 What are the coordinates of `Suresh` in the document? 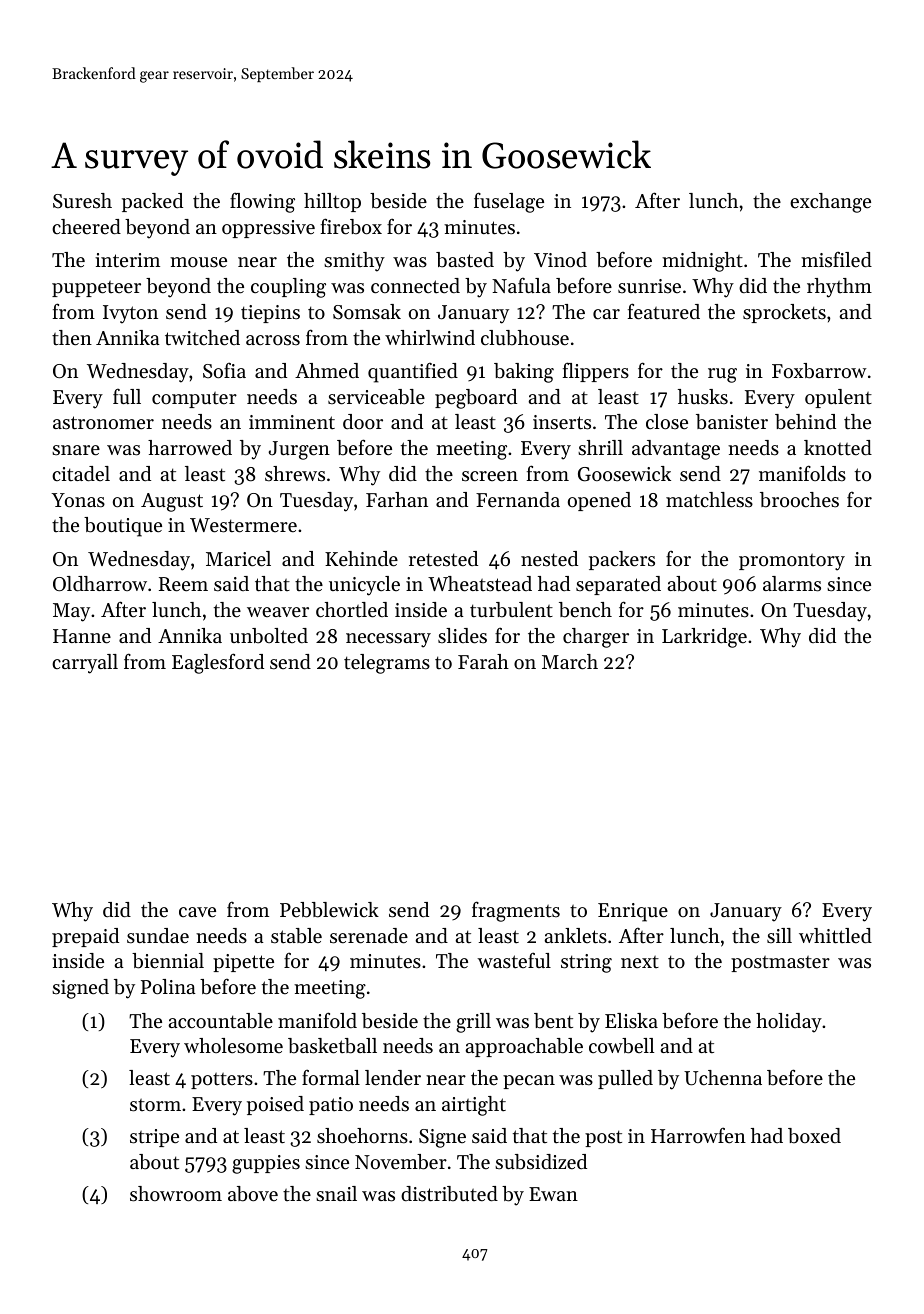 It's located at (82, 201).
